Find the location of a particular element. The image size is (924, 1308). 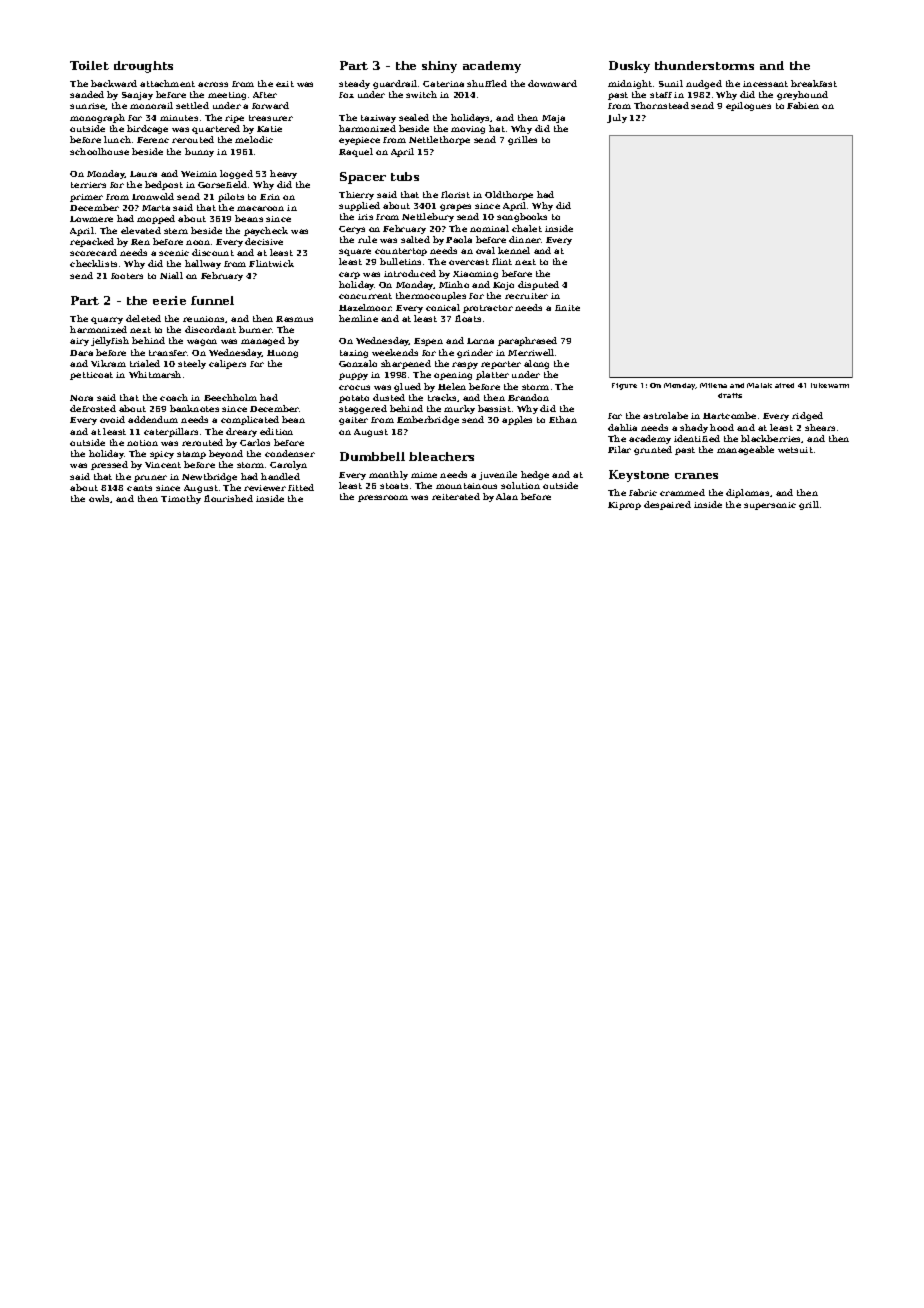

shiny is located at coordinates (439, 67).
